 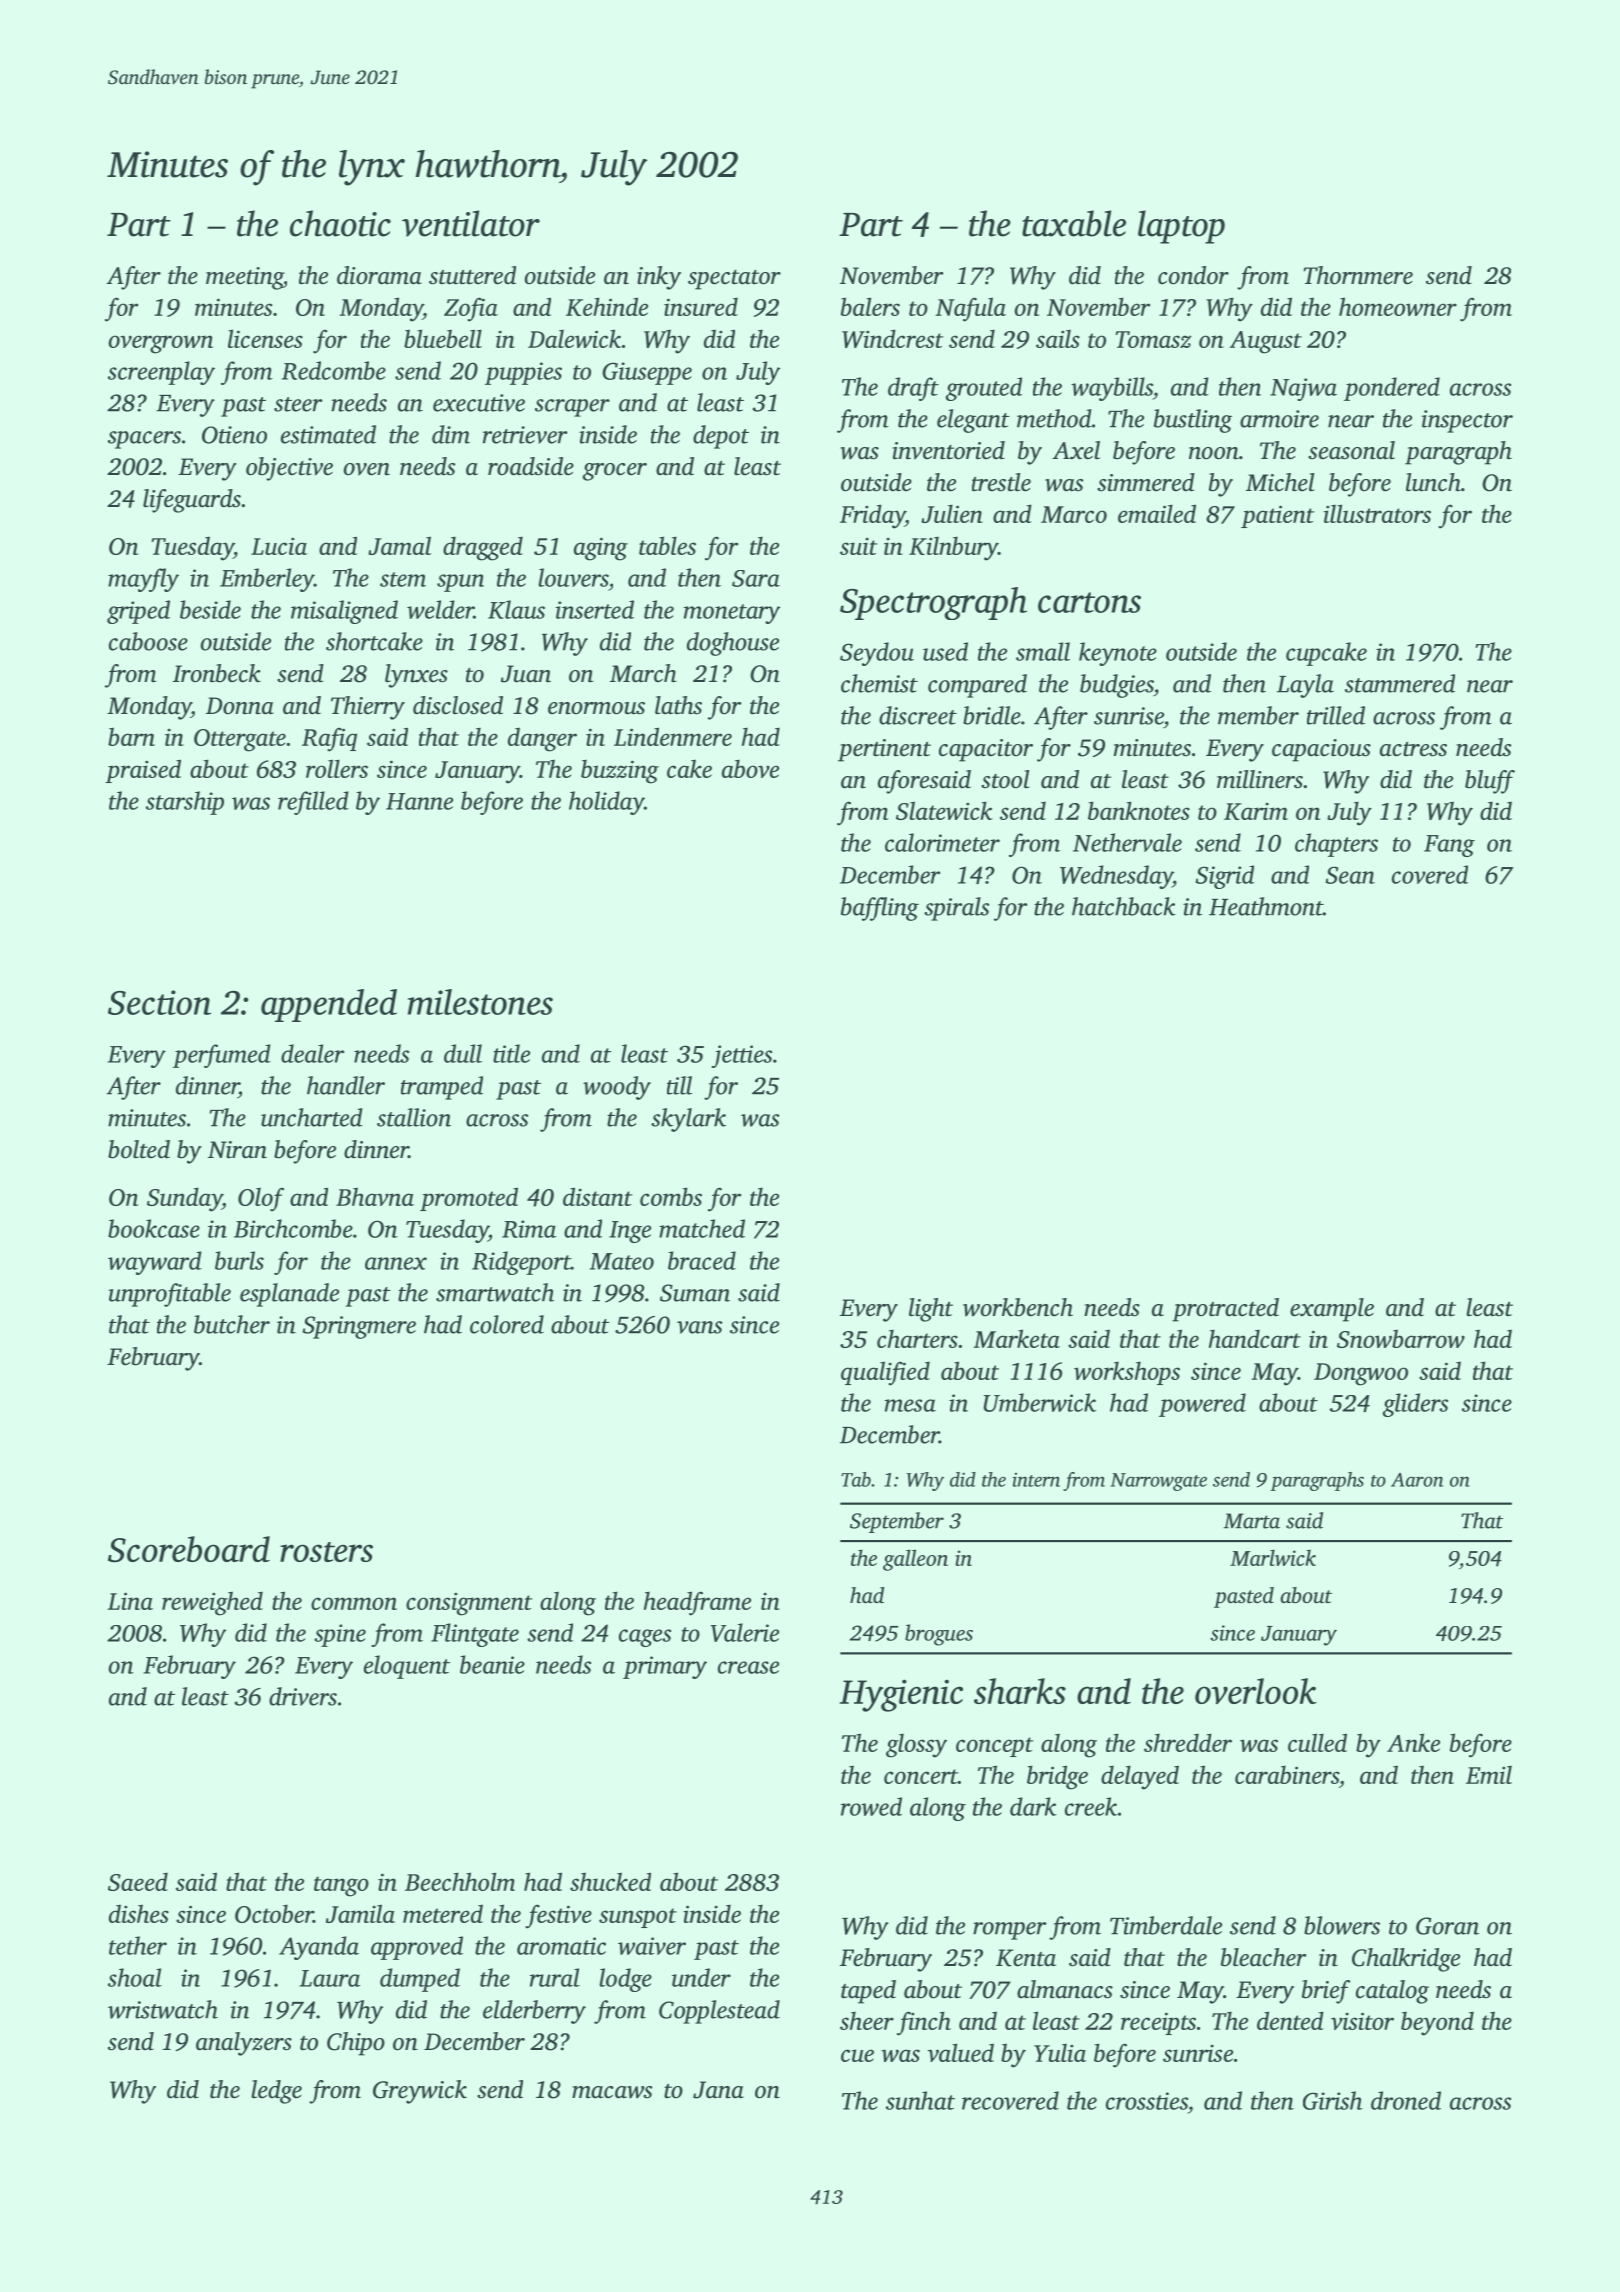 What do you see at coordinates (155, 1263) in the screenshot?
I see `wayward` at bounding box center [155, 1263].
